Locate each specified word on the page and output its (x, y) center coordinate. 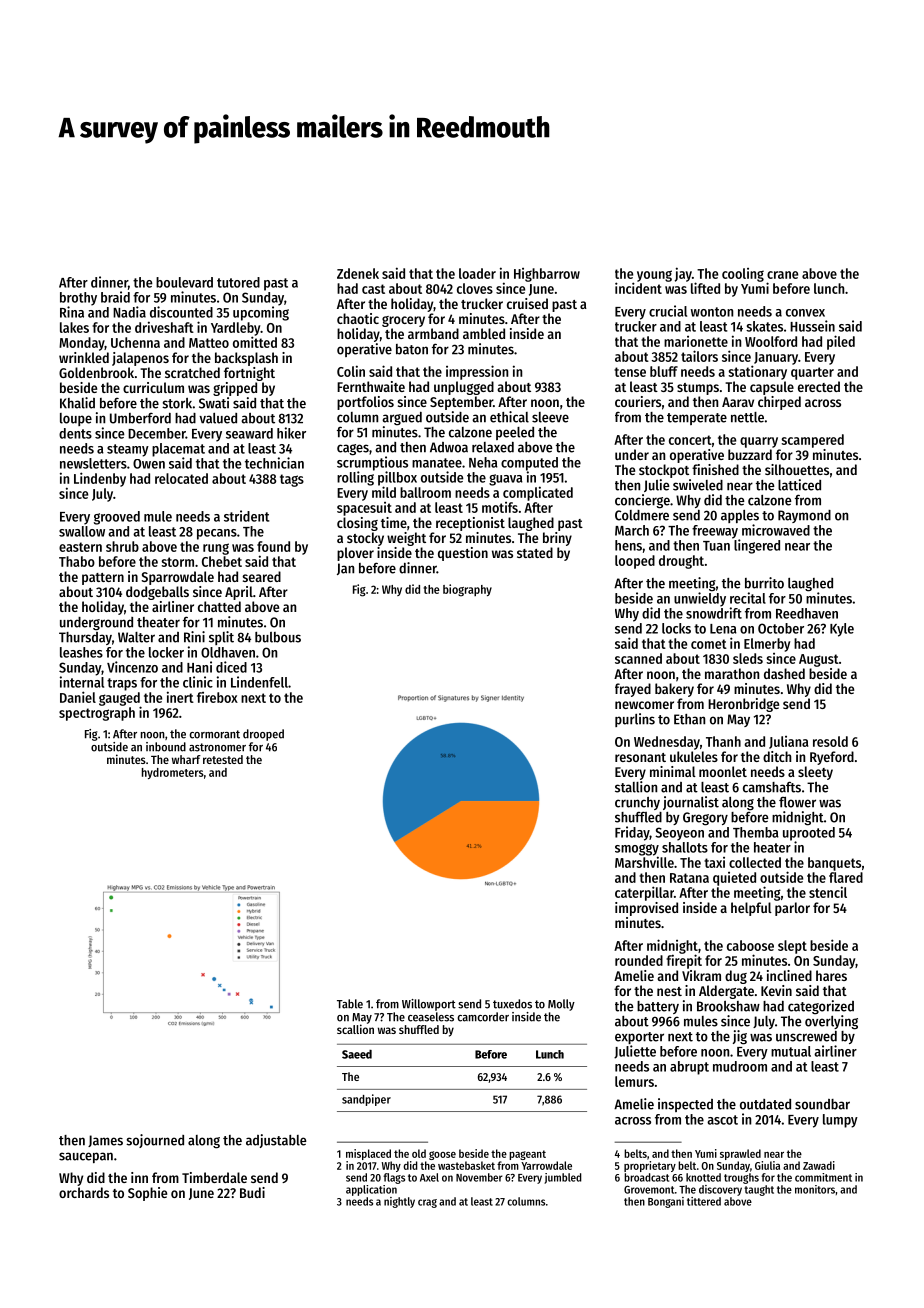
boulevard (184, 282)
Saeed (357, 1054)
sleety (815, 773)
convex (805, 313)
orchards (84, 1192)
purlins (635, 720)
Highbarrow (547, 275)
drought (681, 562)
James (105, 1141)
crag (427, 1203)
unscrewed (806, 1036)
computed (529, 464)
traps (122, 684)
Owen (149, 464)
